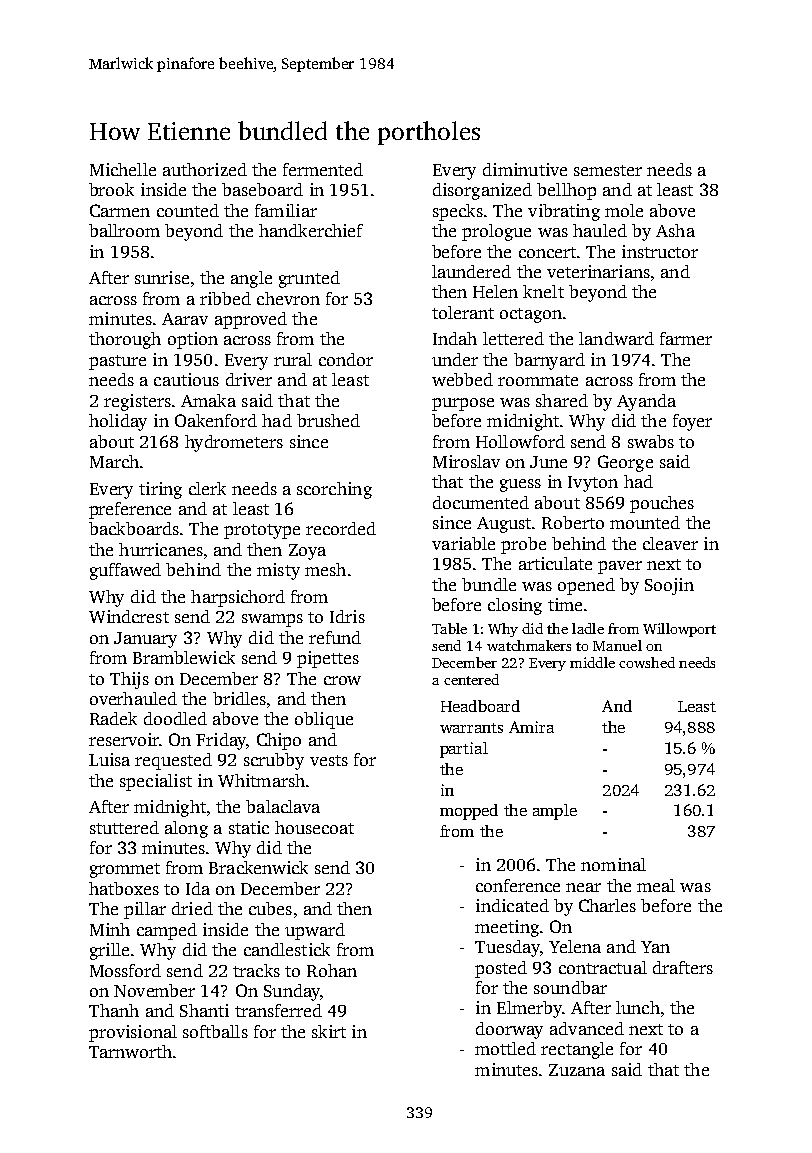  Describe the element at coordinates (314, 827) in the screenshot. I see `housecoat` at that location.
